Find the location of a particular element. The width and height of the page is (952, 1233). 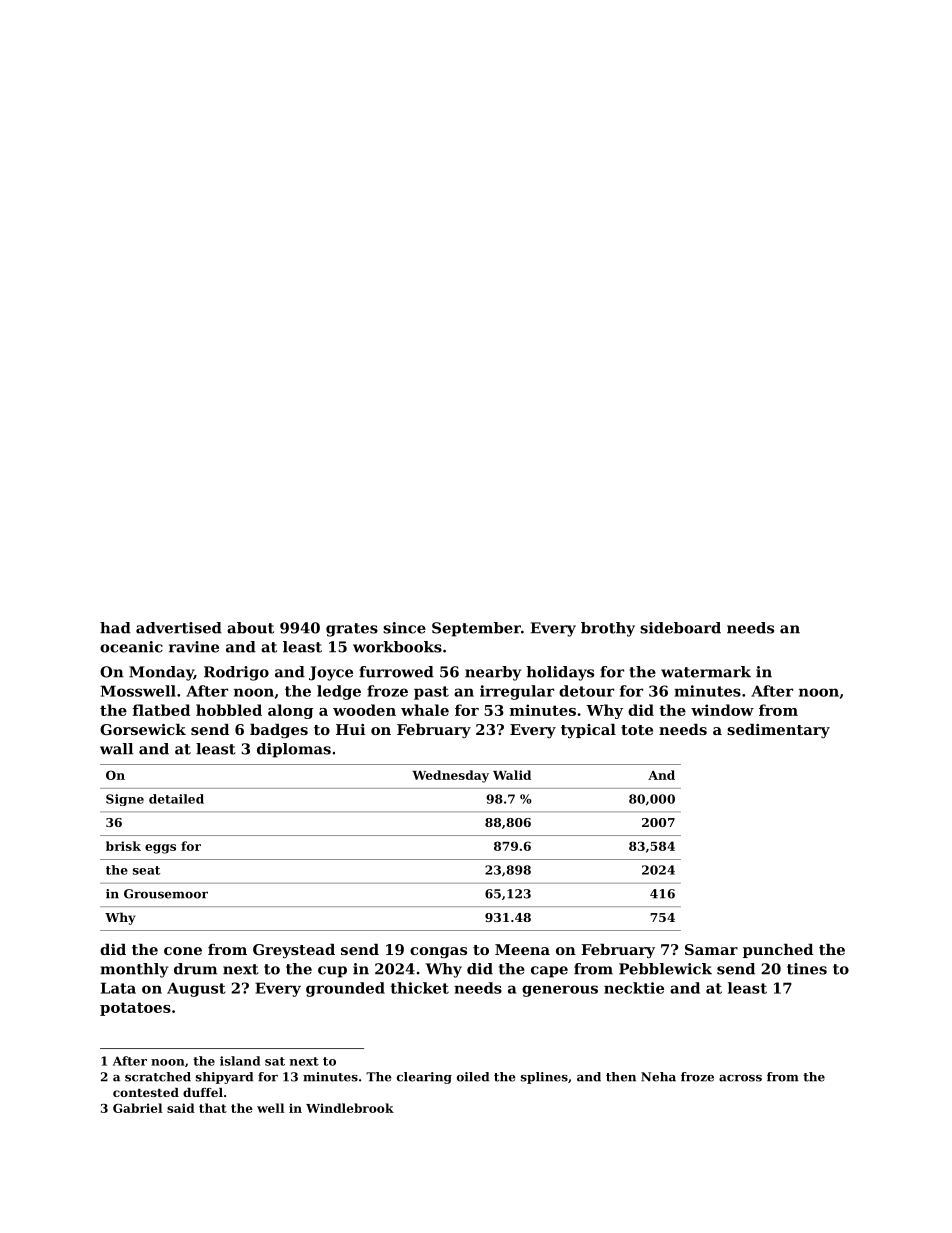

Neha is located at coordinates (658, 1077).
